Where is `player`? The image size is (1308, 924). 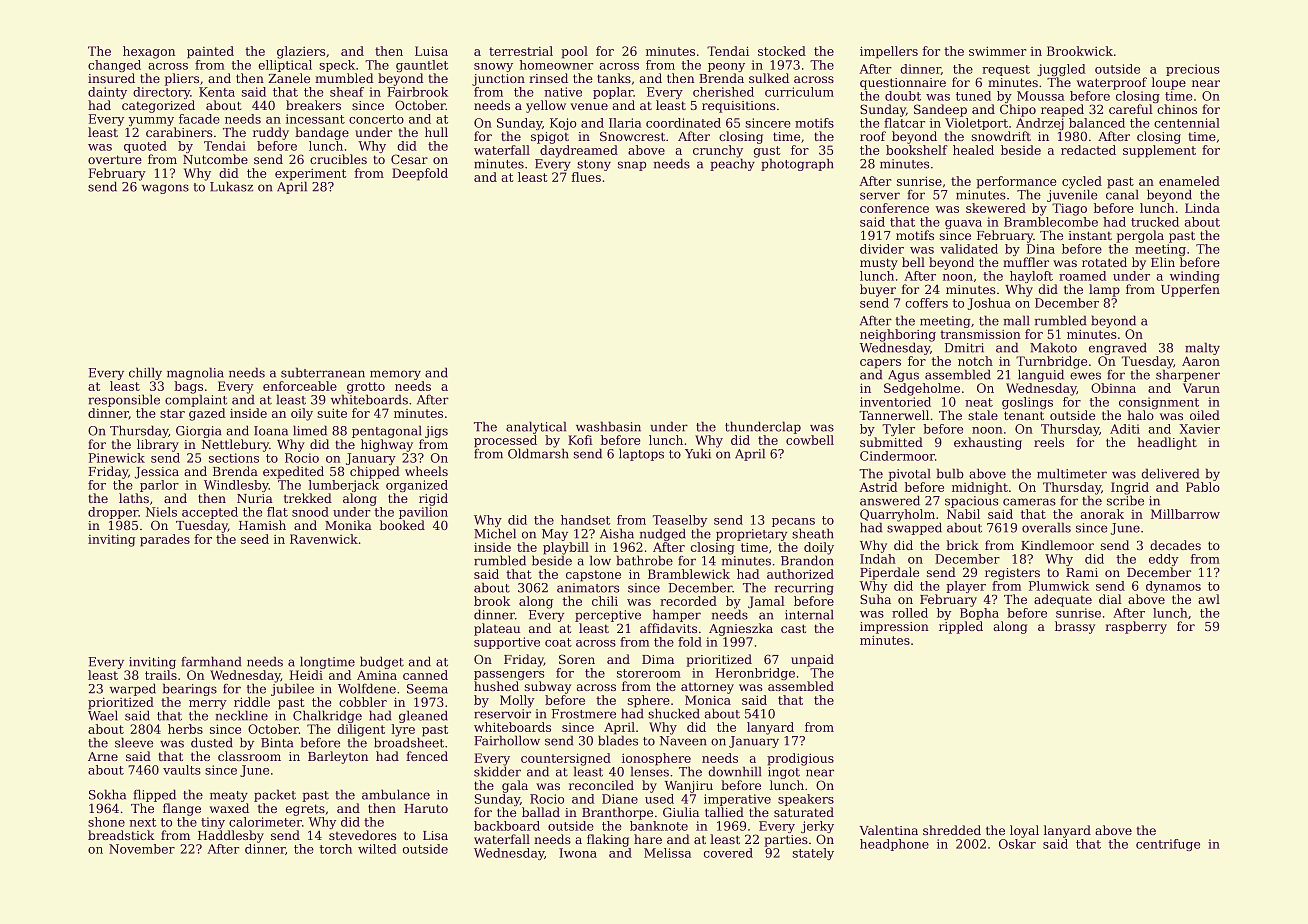
player is located at coordinates (966, 587).
